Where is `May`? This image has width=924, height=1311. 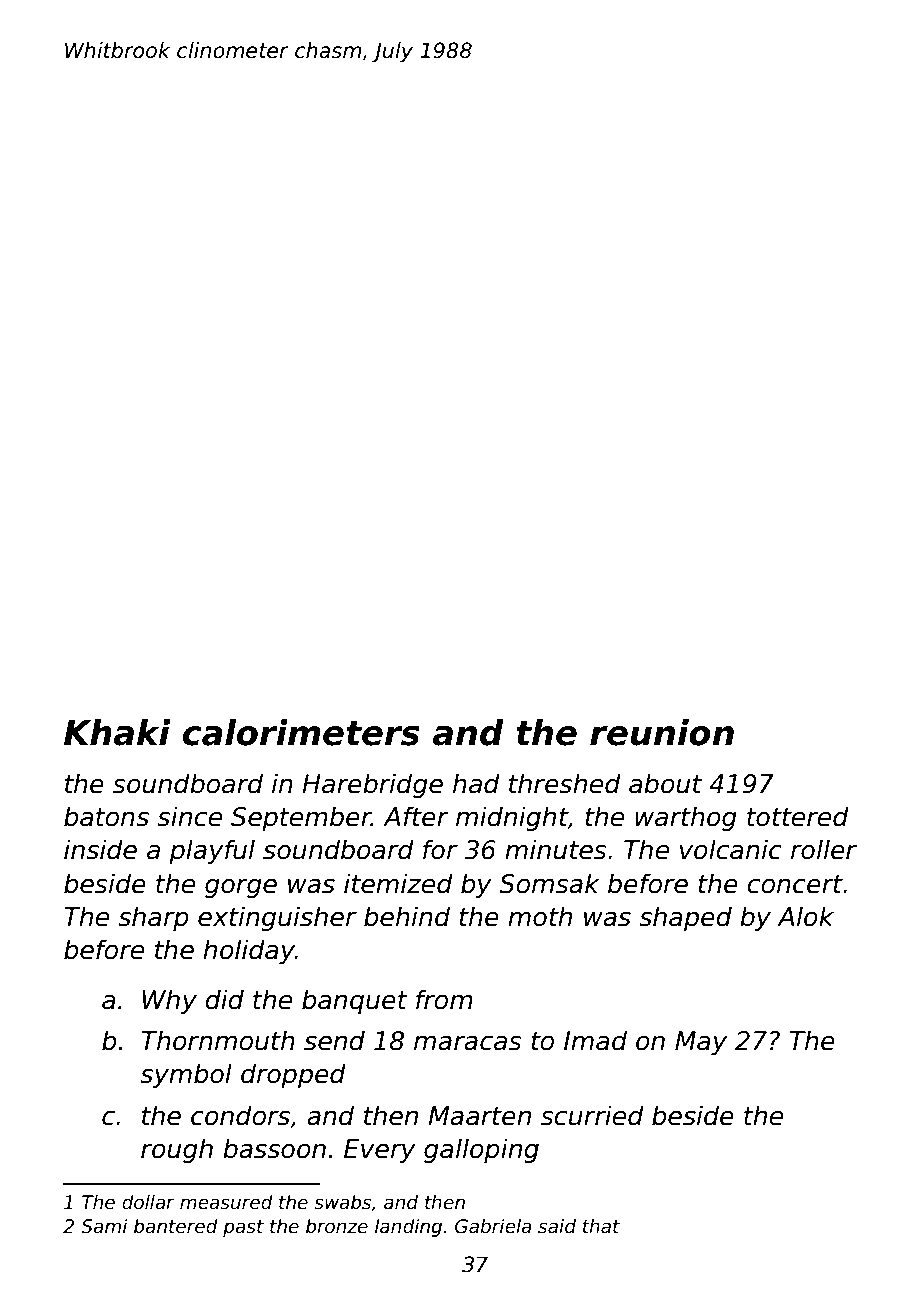
May is located at coordinates (701, 1043).
